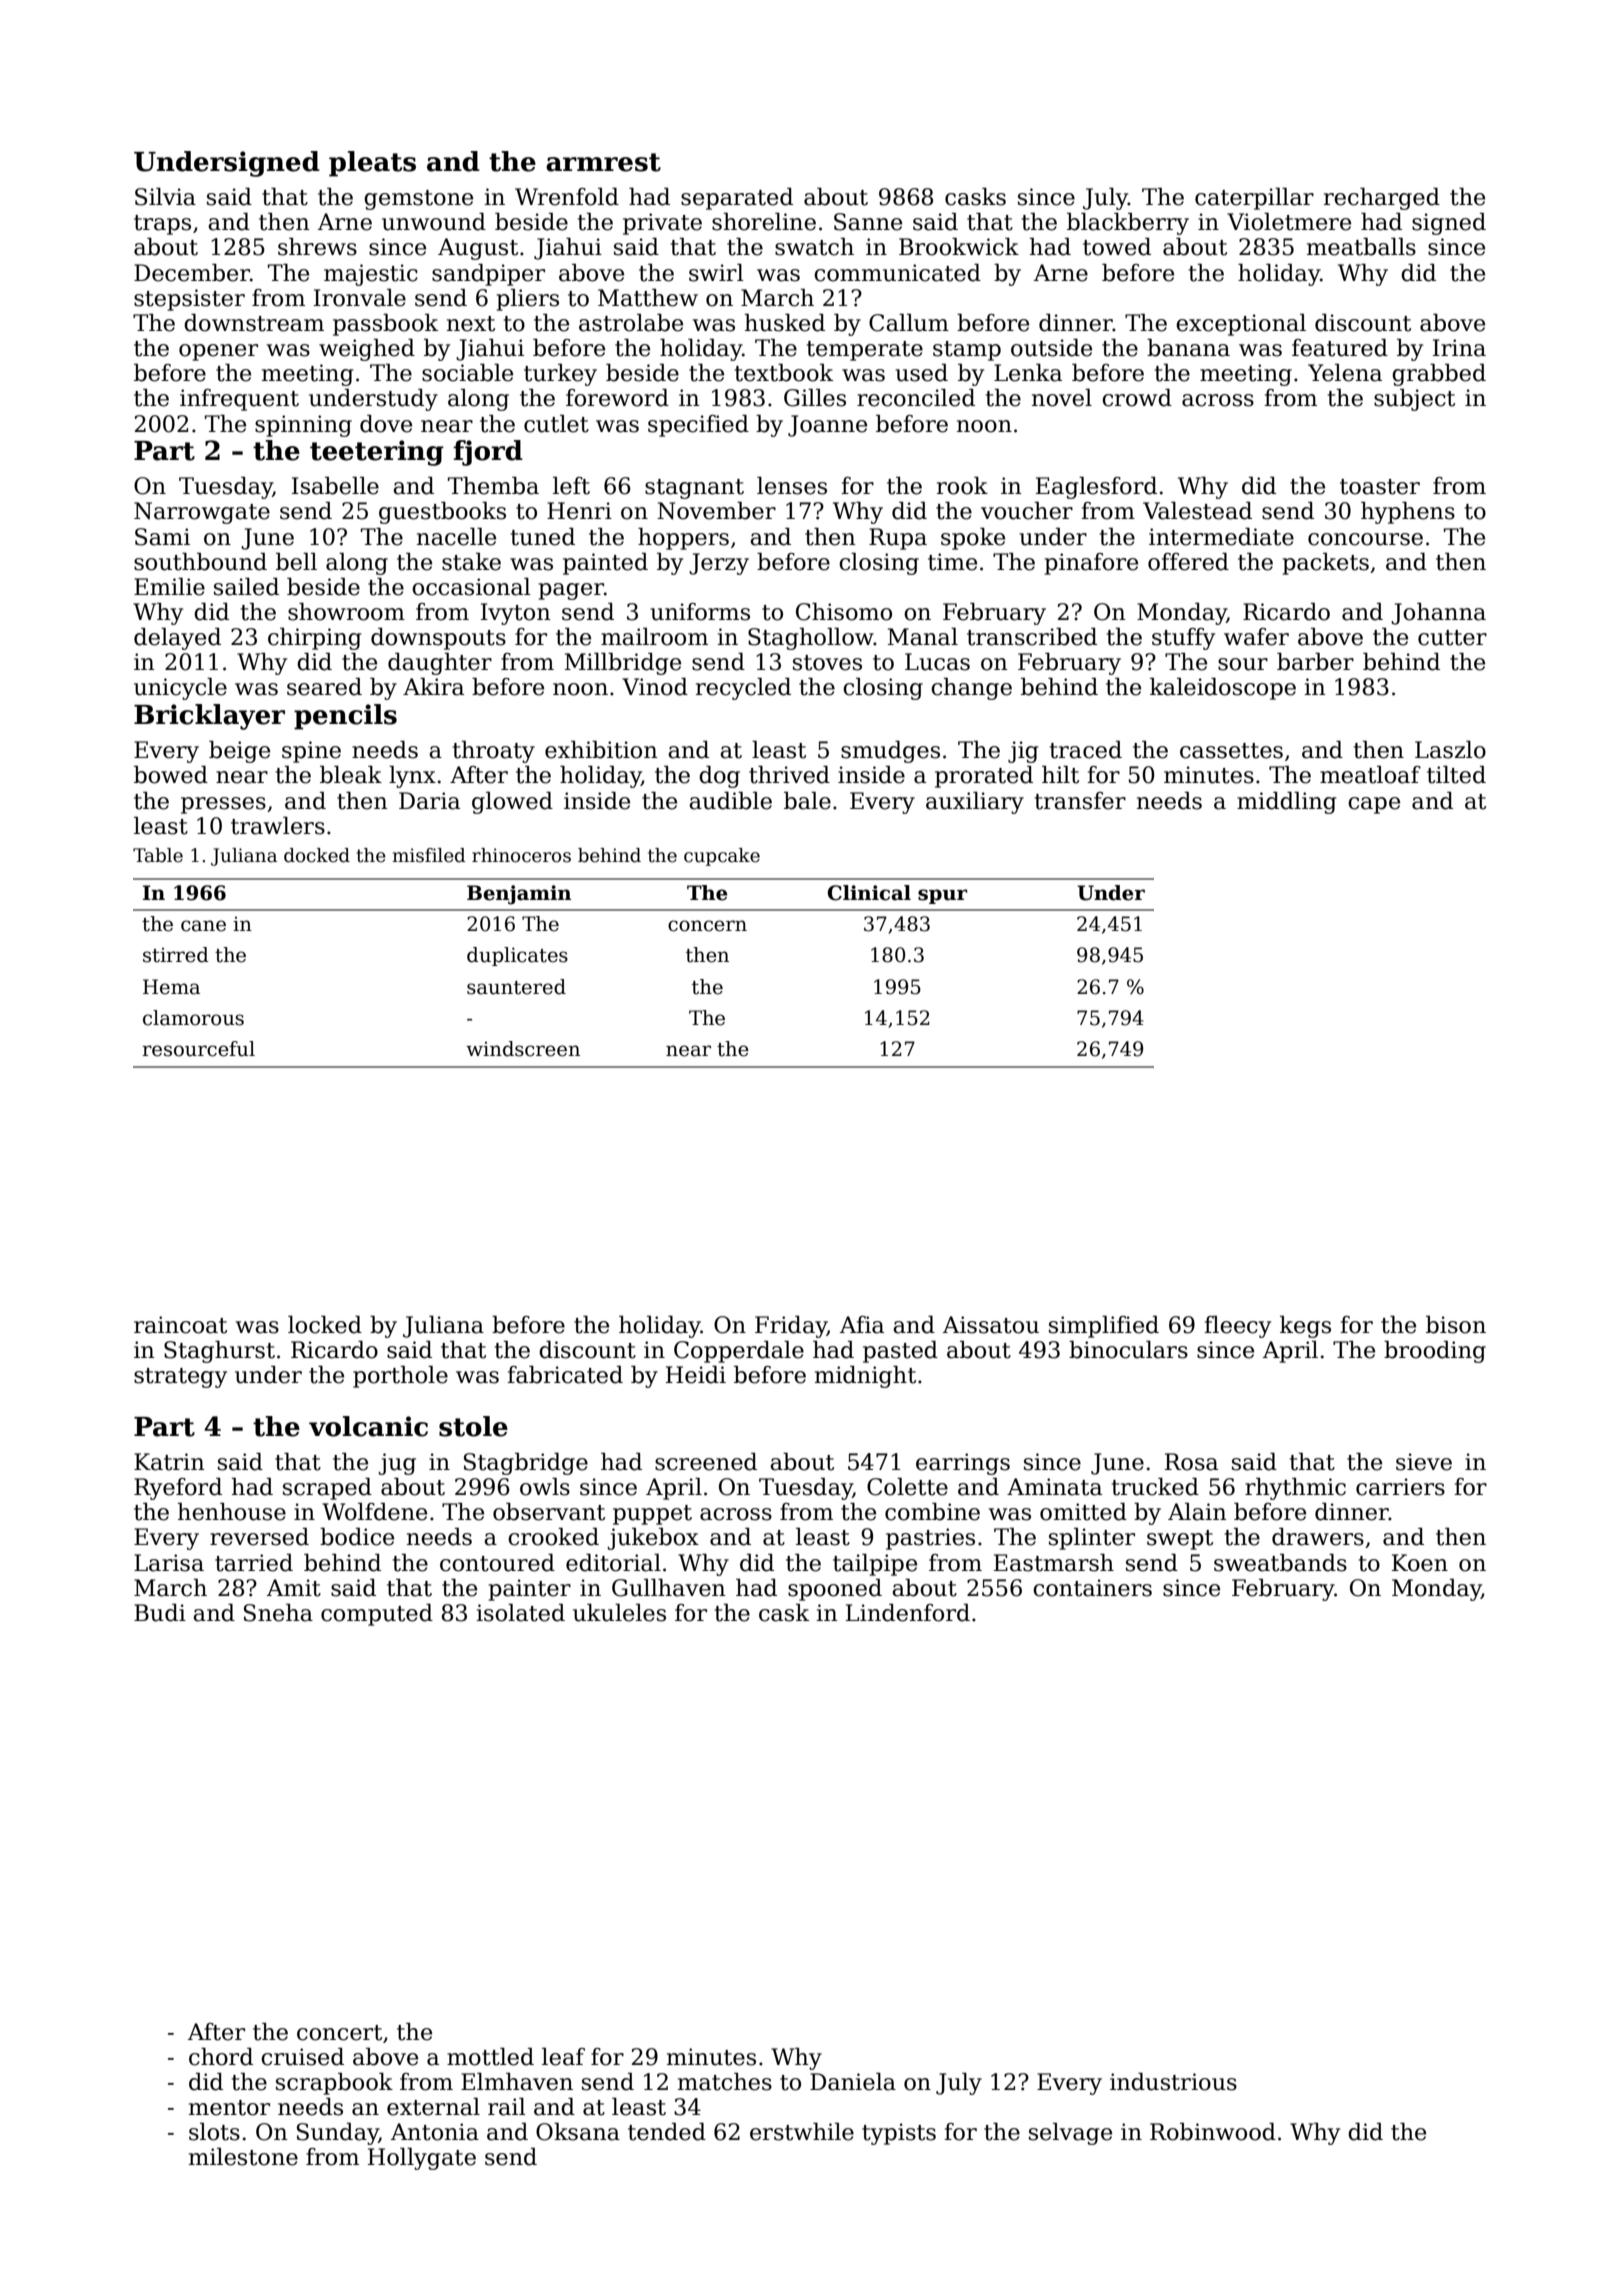 The width and height of the screenshot is (1620, 2292). What do you see at coordinates (519, 895) in the screenshot?
I see `Benjamin` at bounding box center [519, 895].
